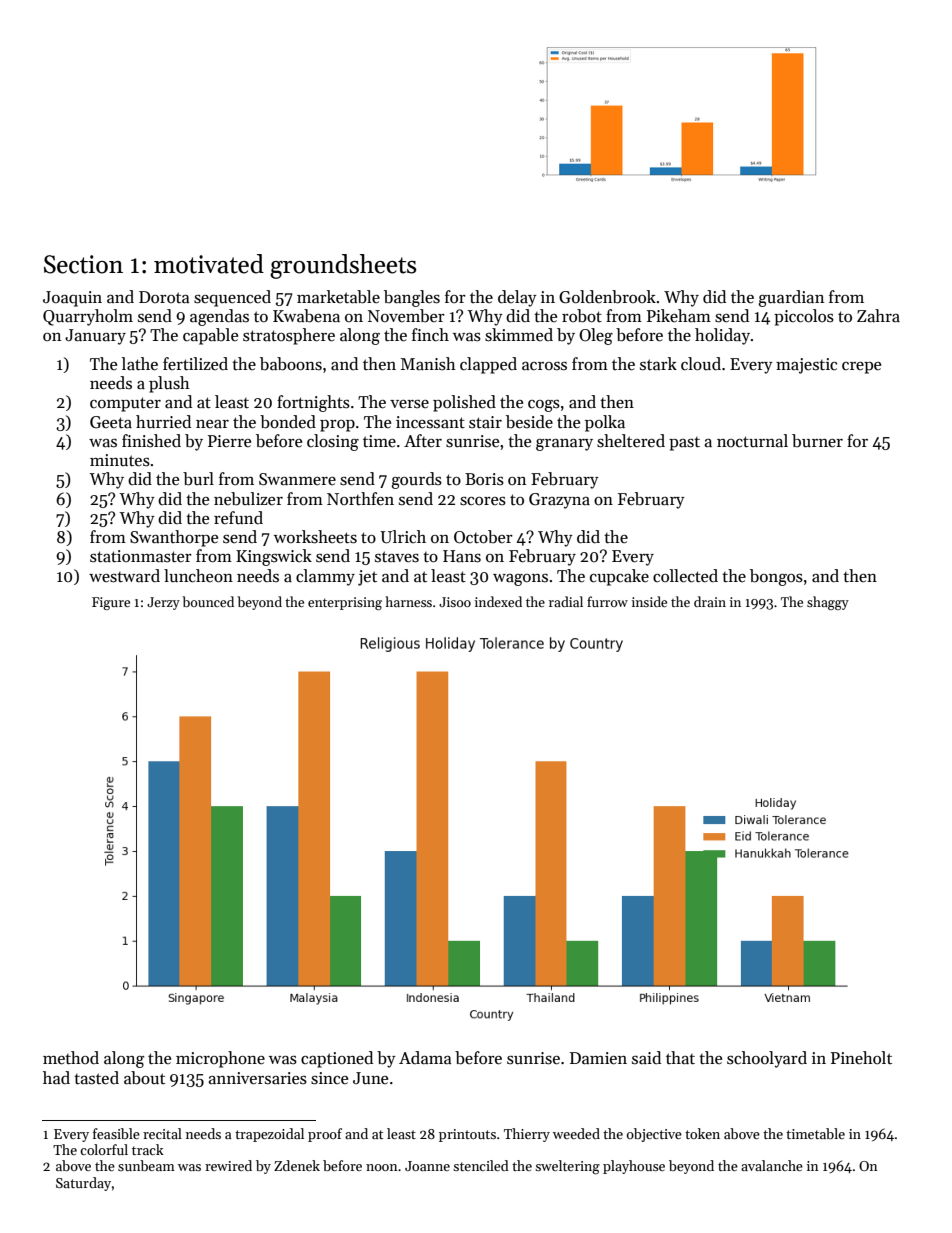 The height and width of the screenshot is (1233, 952). Describe the element at coordinates (517, 298) in the screenshot. I see `delay` at that location.
